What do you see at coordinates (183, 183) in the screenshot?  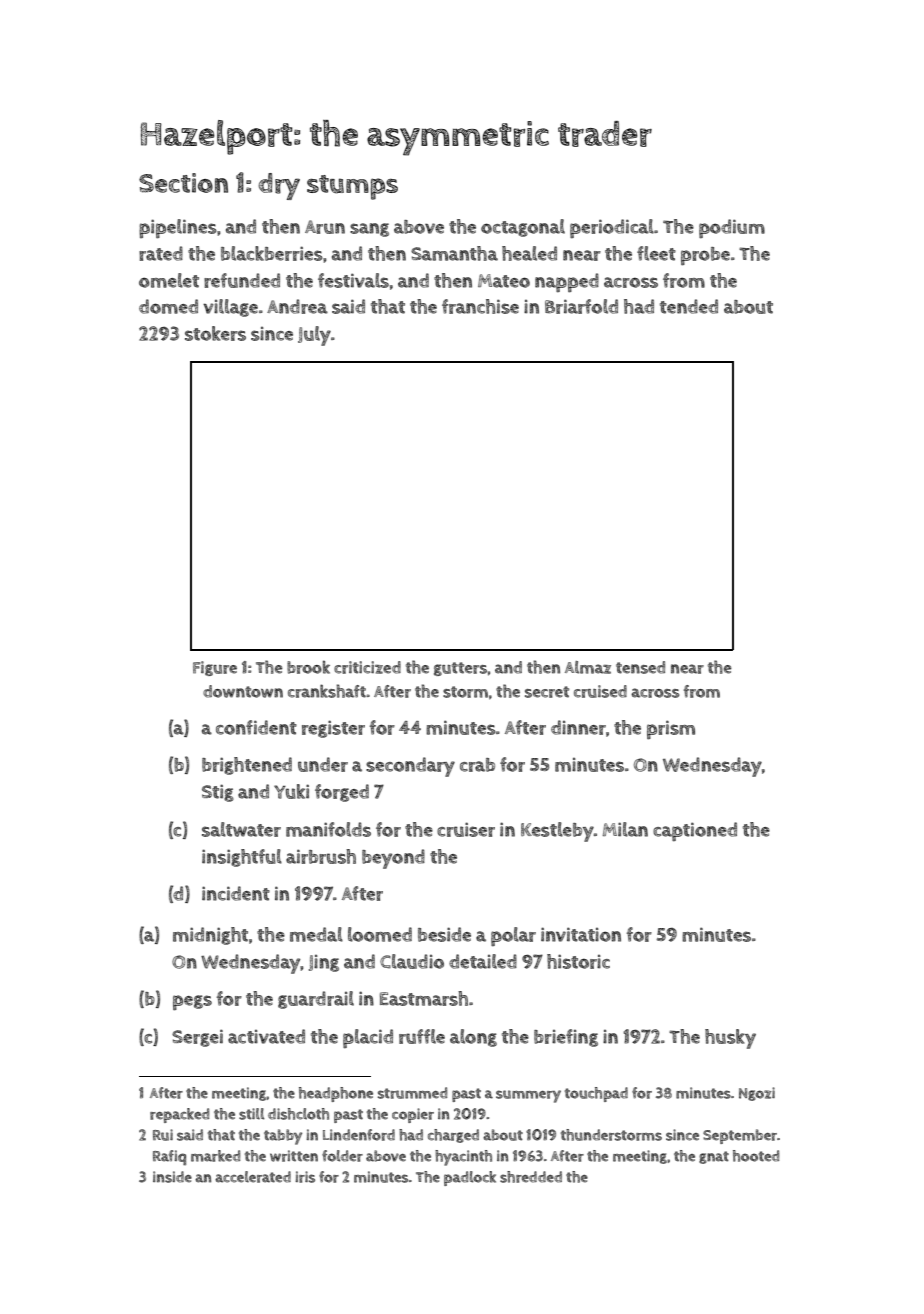 I see `Section` at bounding box center [183, 183].
